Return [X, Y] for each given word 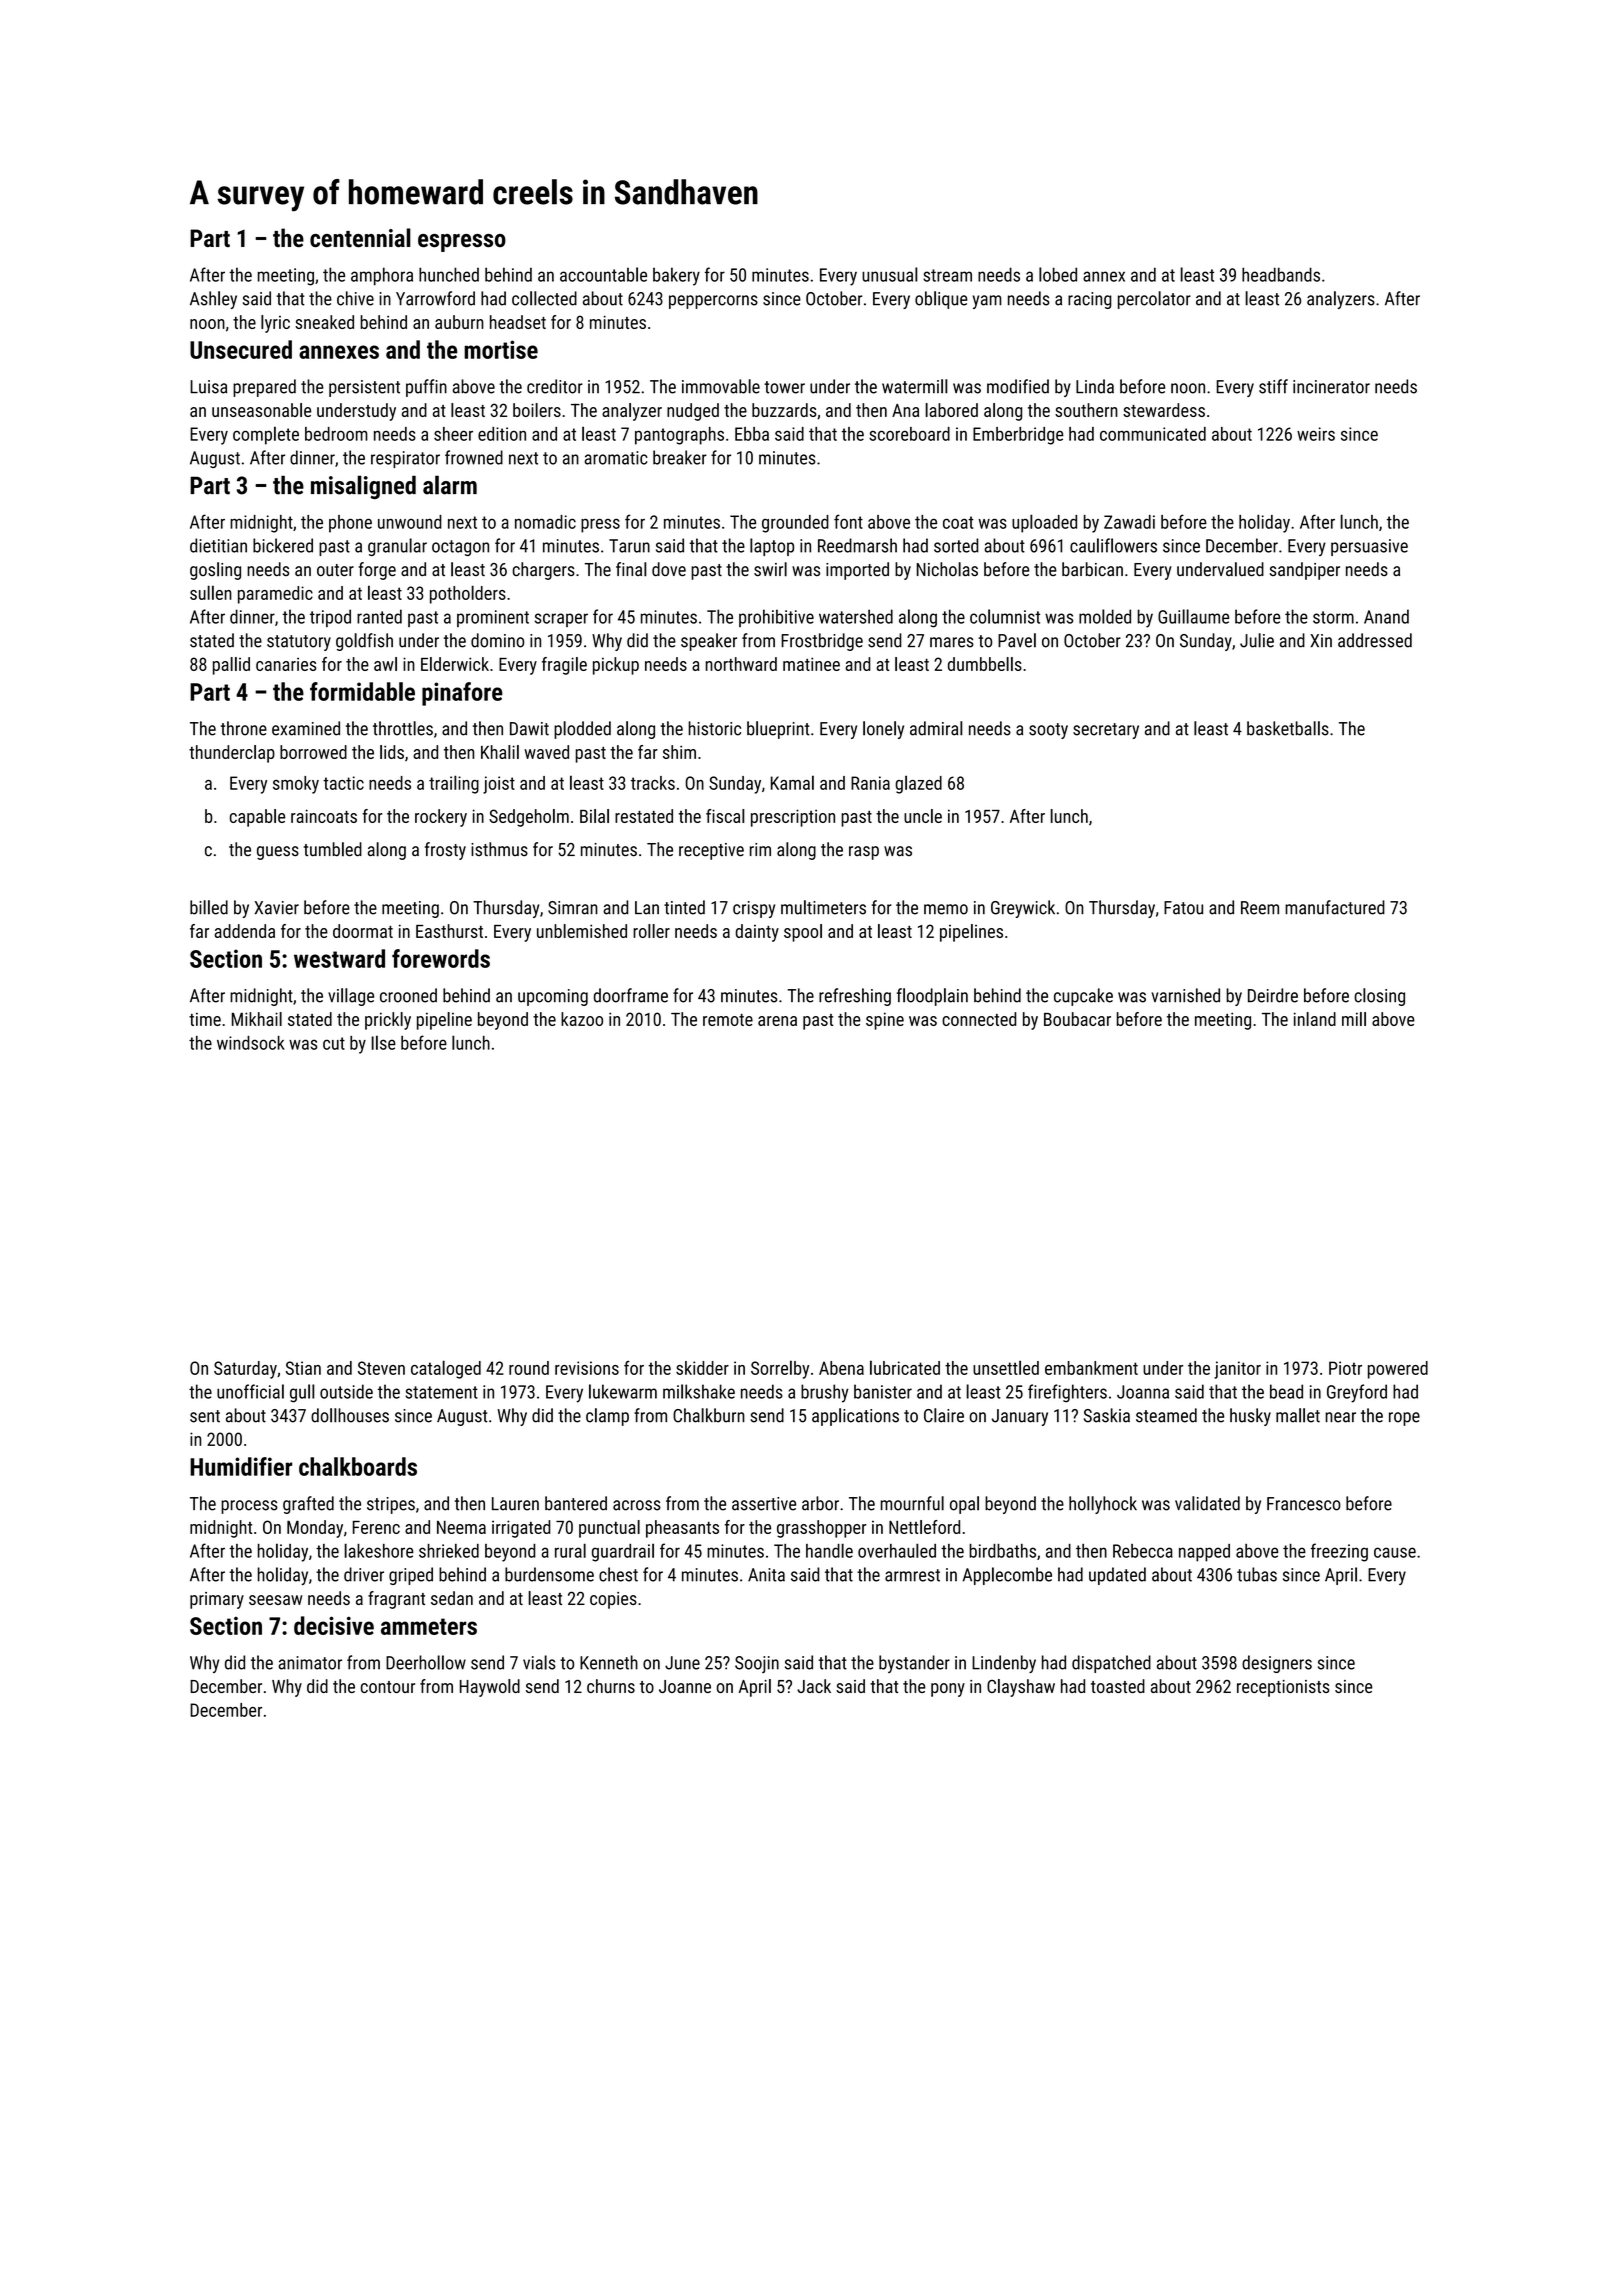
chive [355, 298]
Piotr [1345, 1368]
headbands [1281, 274]
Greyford [1357, 1393]
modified [1018, 386]
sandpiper [1305, 571]
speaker [709, 642]
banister [883, 1391]
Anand [1386, 616]
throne [244, 728]
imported [857, 571]
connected [979, 1019]
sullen [211, 592]
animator [310, 1663]
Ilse [383, 1042]
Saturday [245, 1370]
